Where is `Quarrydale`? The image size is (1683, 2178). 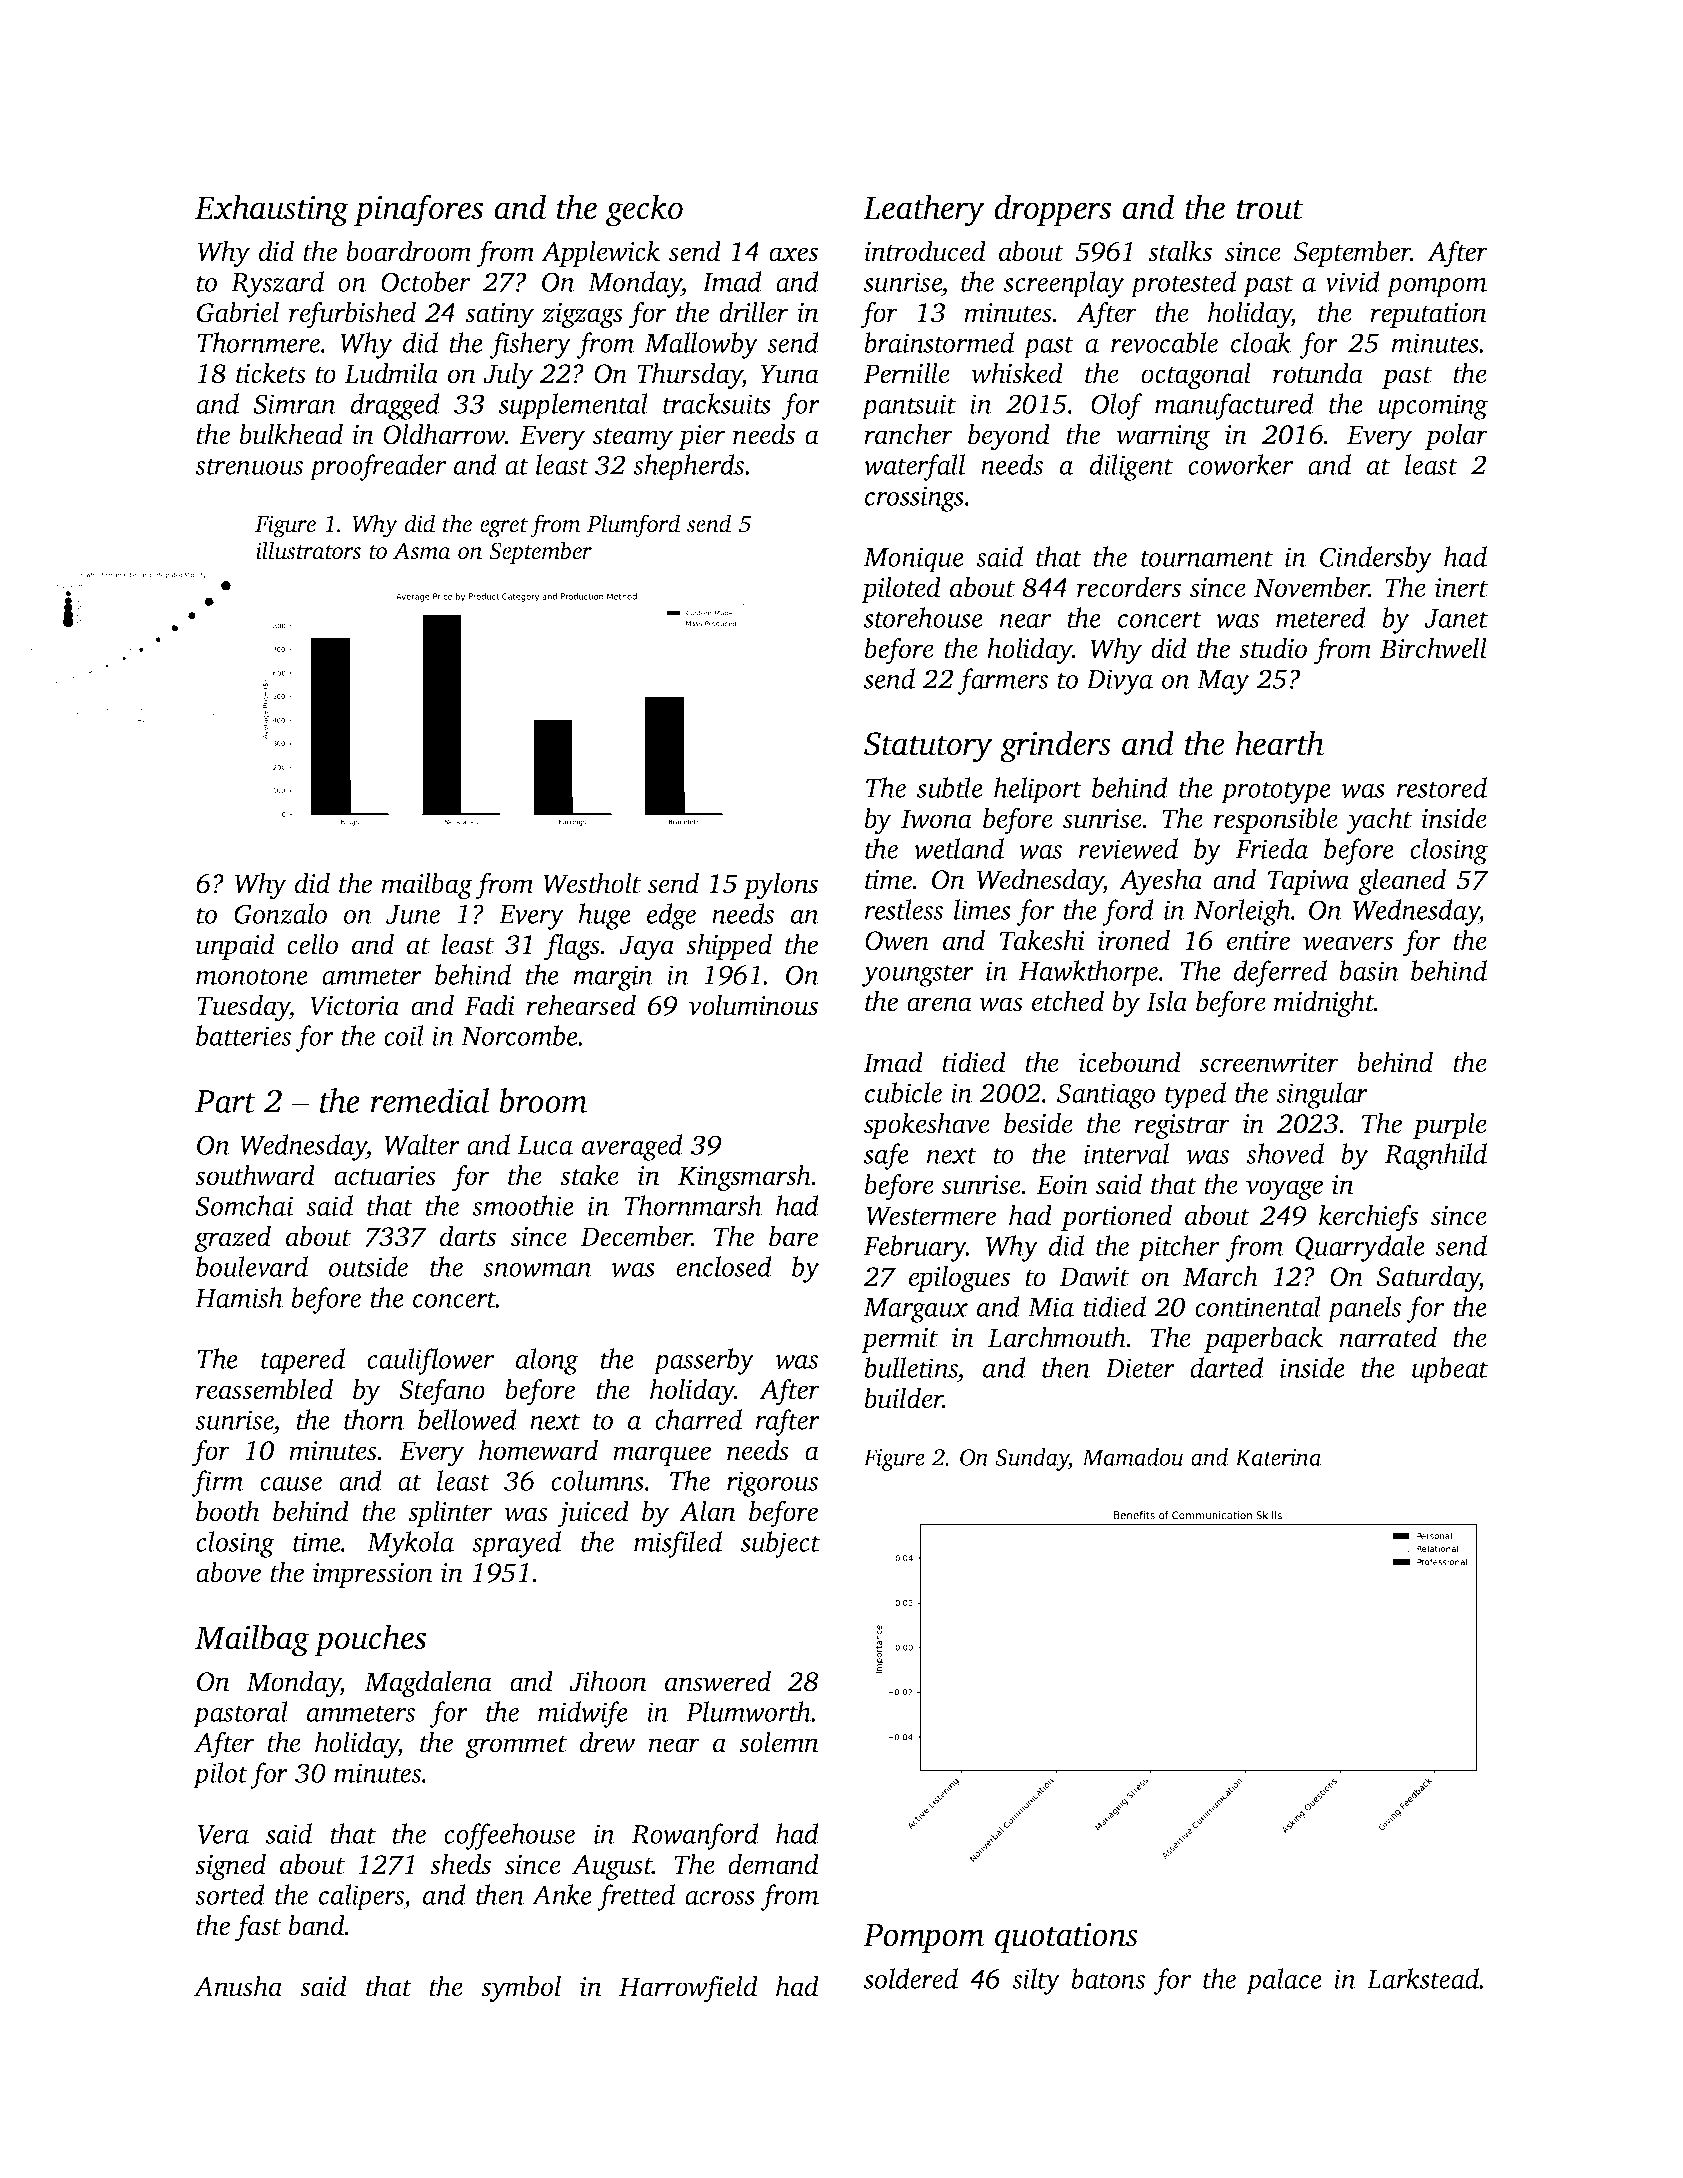 Quarrydale is located at coordinates (1360, 1248).
